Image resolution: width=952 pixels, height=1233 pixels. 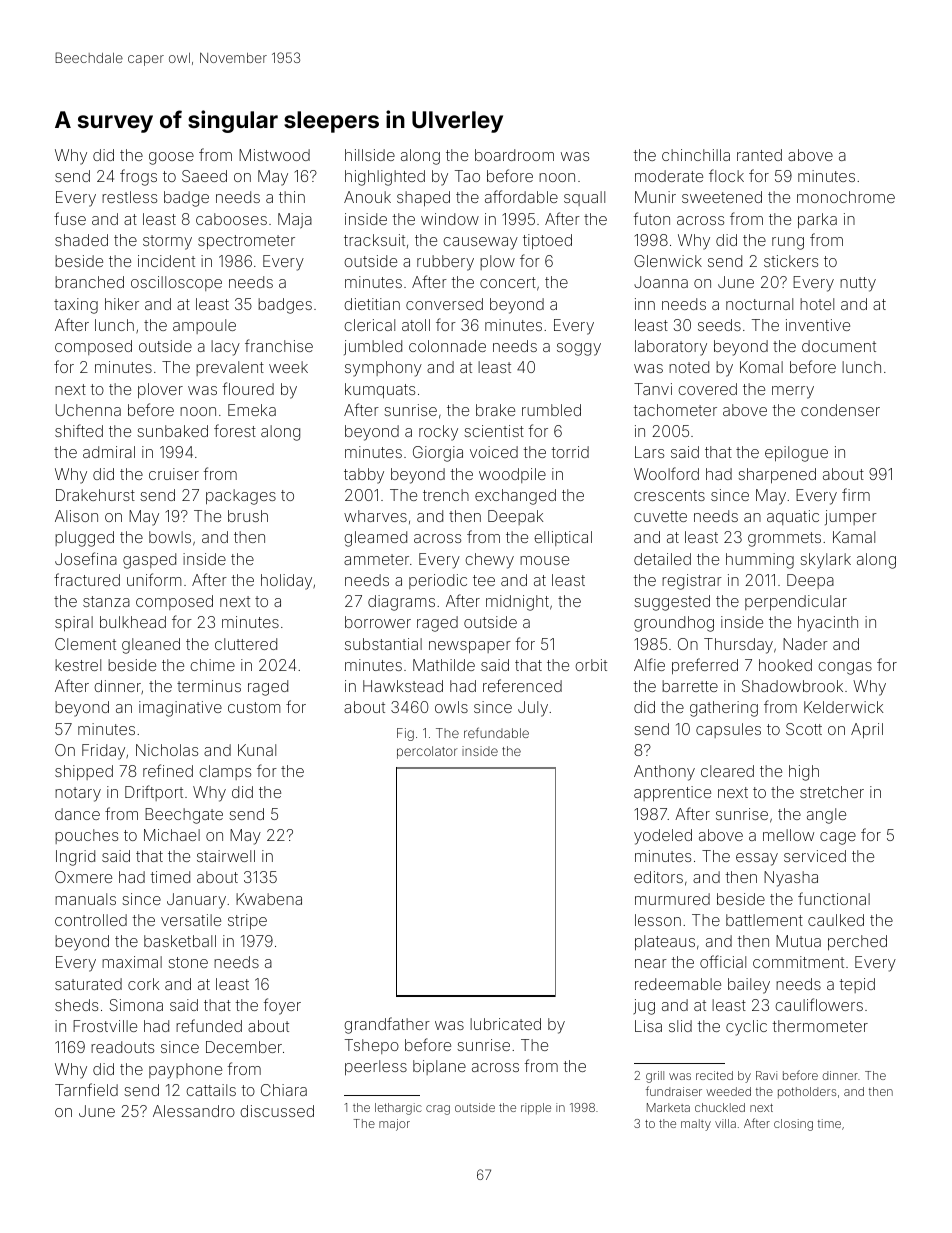 What do you see at coordinates (171, 158) in the document?
I see `goose` at bounding box center [171, 158].
